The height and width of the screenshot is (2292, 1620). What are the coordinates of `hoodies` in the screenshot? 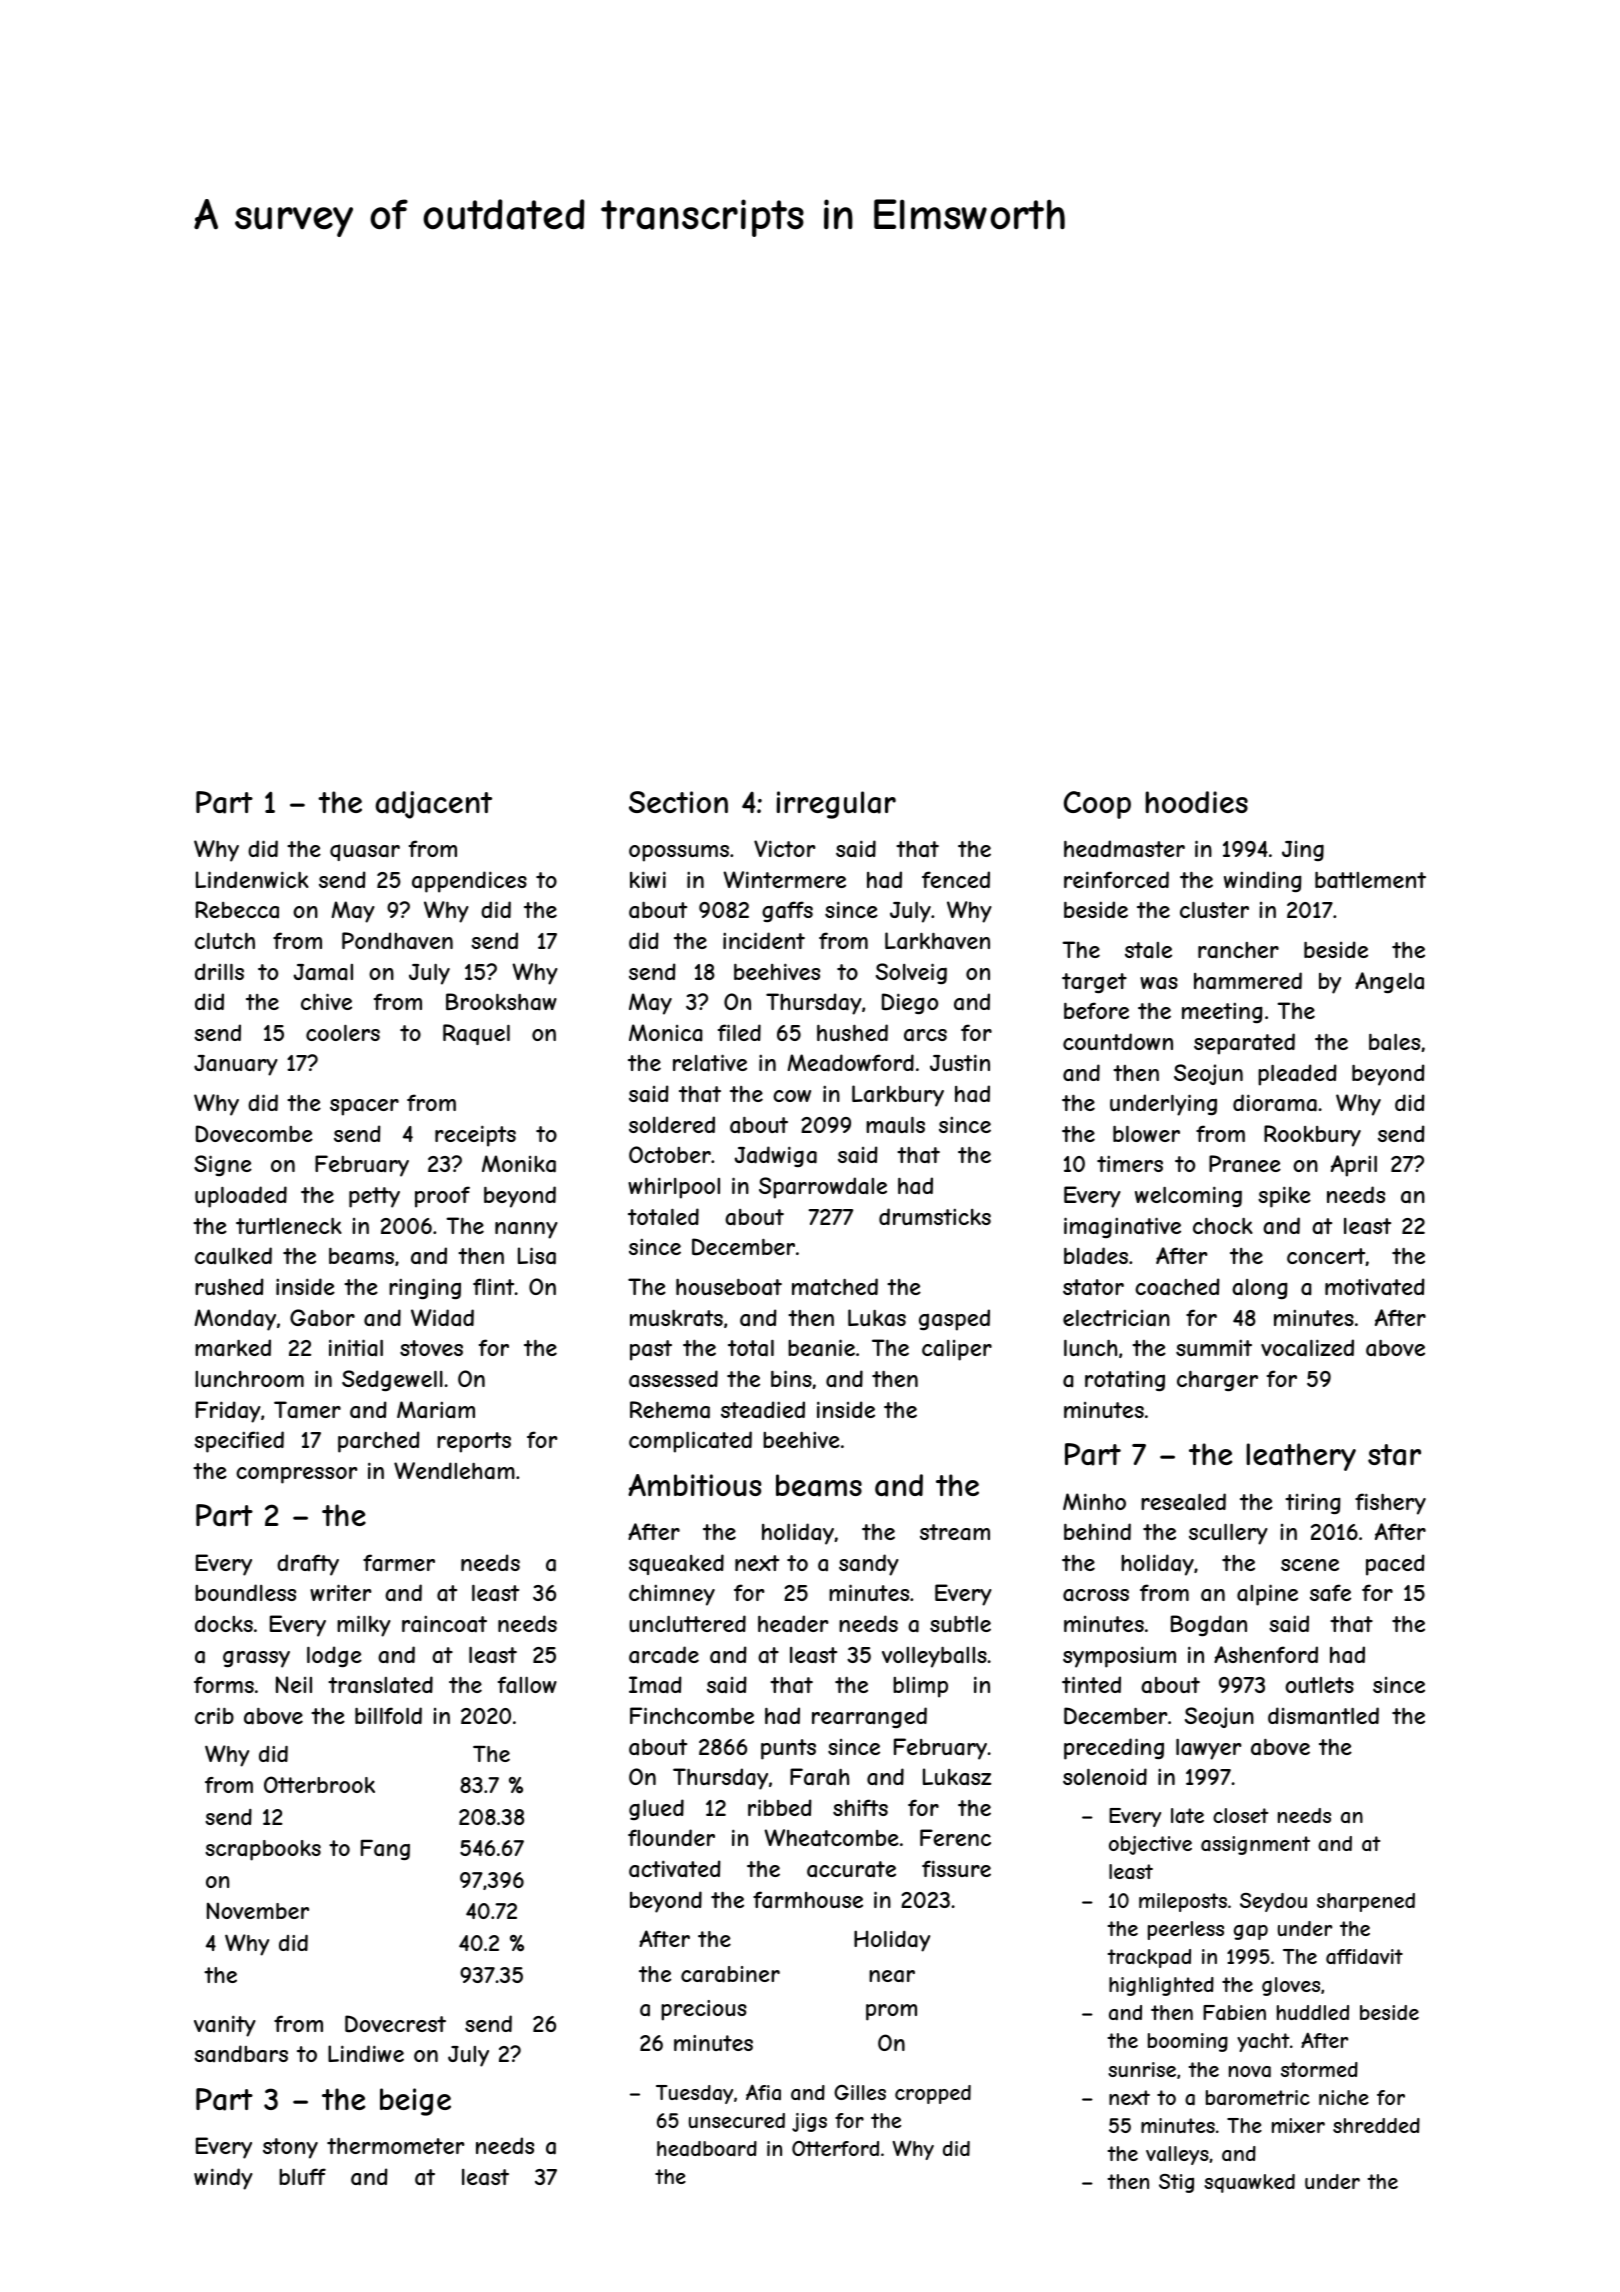 It's located at (1196, 802).
